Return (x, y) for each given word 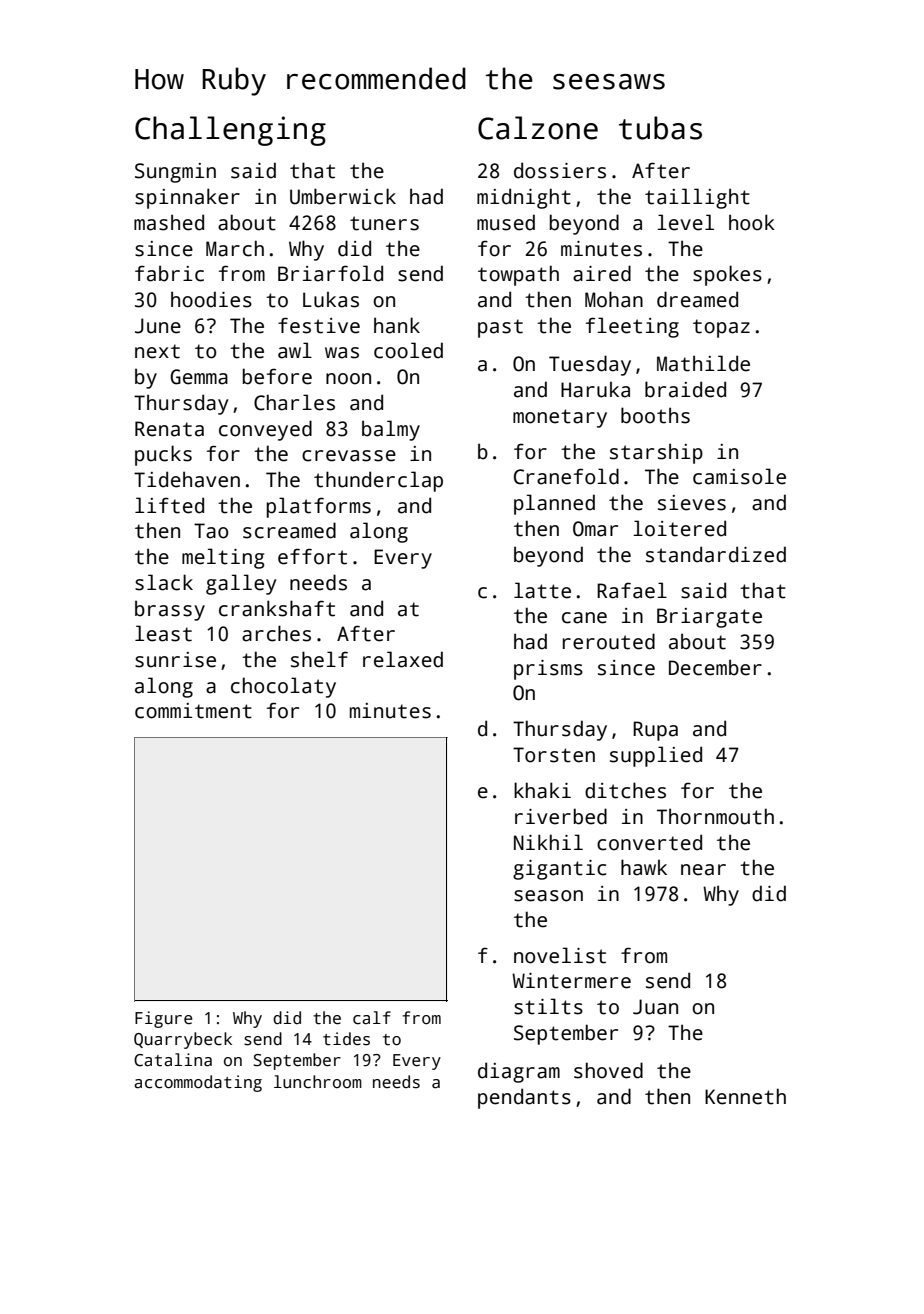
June (158, 326)
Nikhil (548, 842)
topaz (721, 328)
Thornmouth (715, 816)
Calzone (538, 128)
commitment (193, 711)
